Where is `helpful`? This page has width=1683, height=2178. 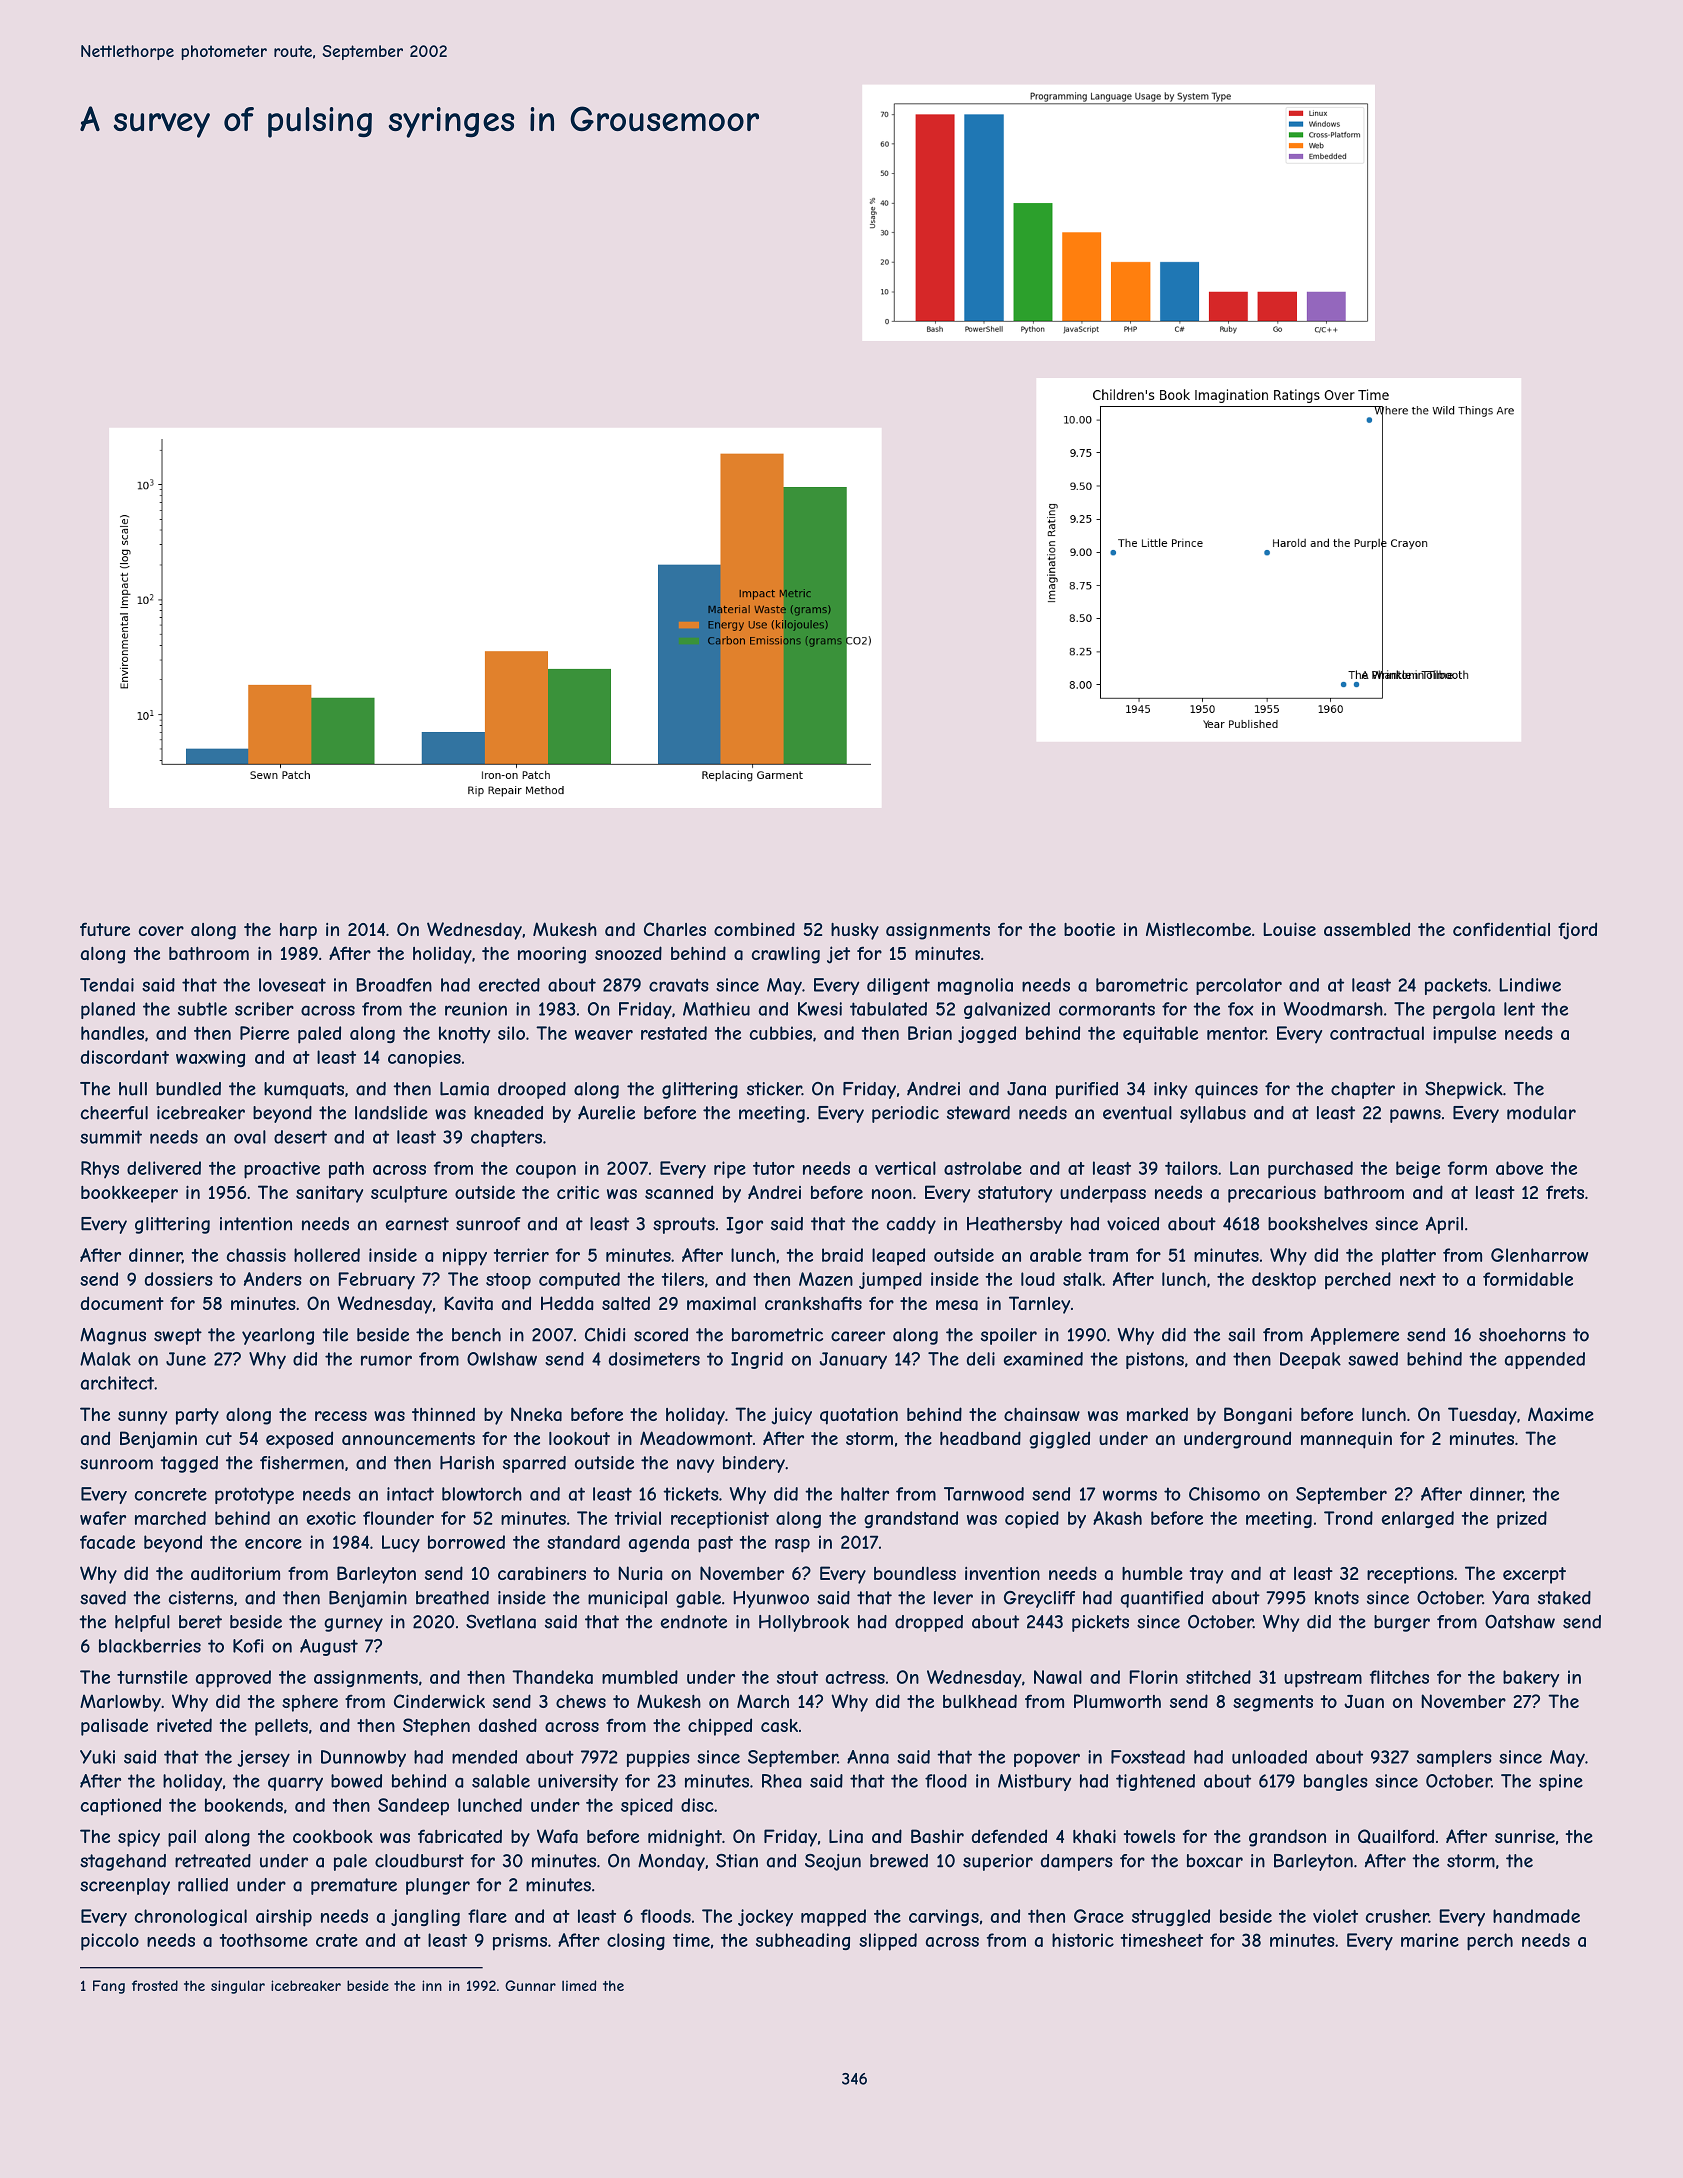 helpful is located at coordinates (142, 1623).
